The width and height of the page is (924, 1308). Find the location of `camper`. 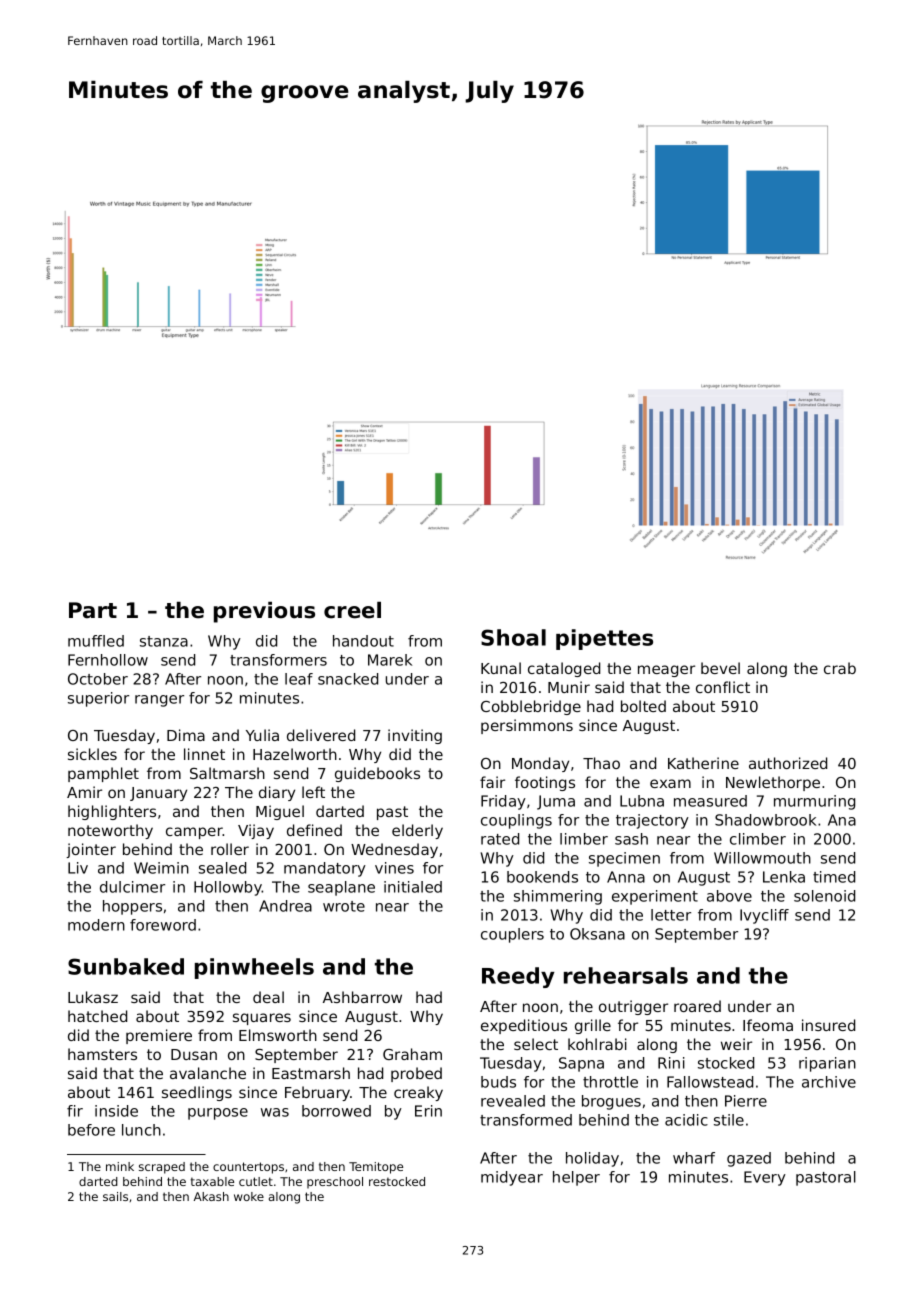

camper is located at coordinates (194, 833).
